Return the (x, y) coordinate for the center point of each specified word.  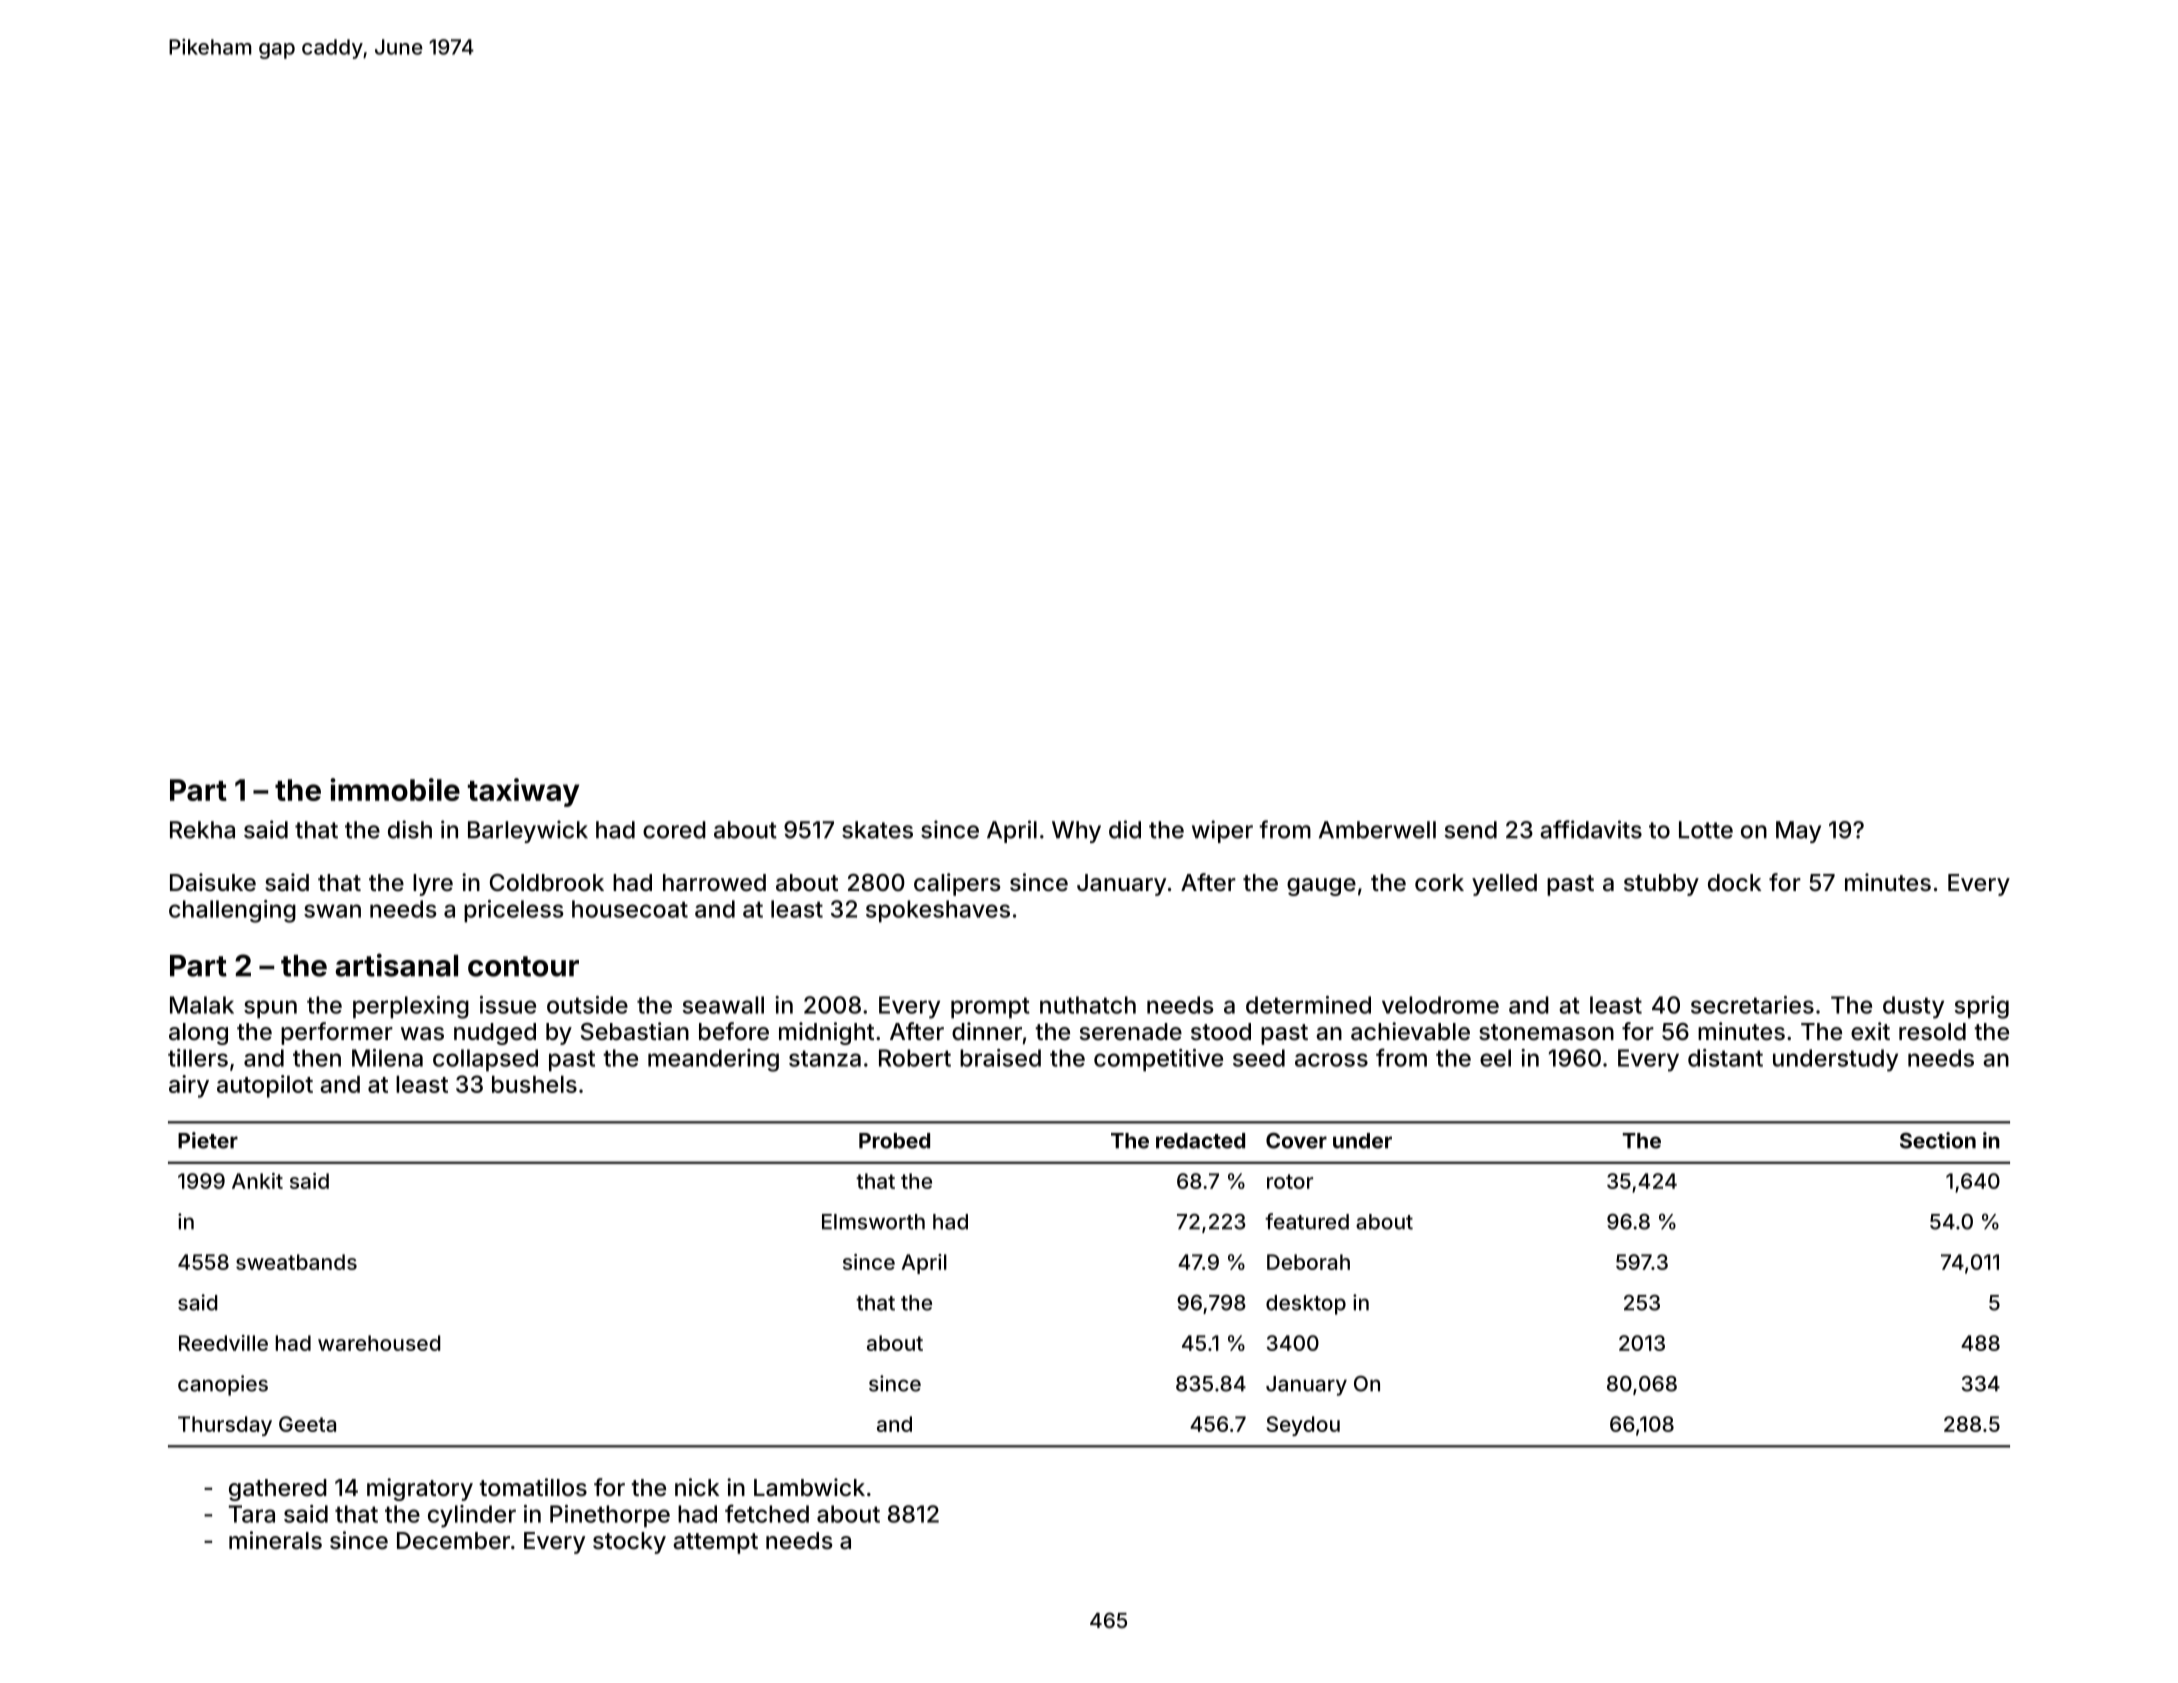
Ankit (257, 1181)
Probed (894, 1141)
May (1798, 832)
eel (1495, 1058)
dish (410, 829)
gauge (1321, 887)
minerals (275, 1540)
